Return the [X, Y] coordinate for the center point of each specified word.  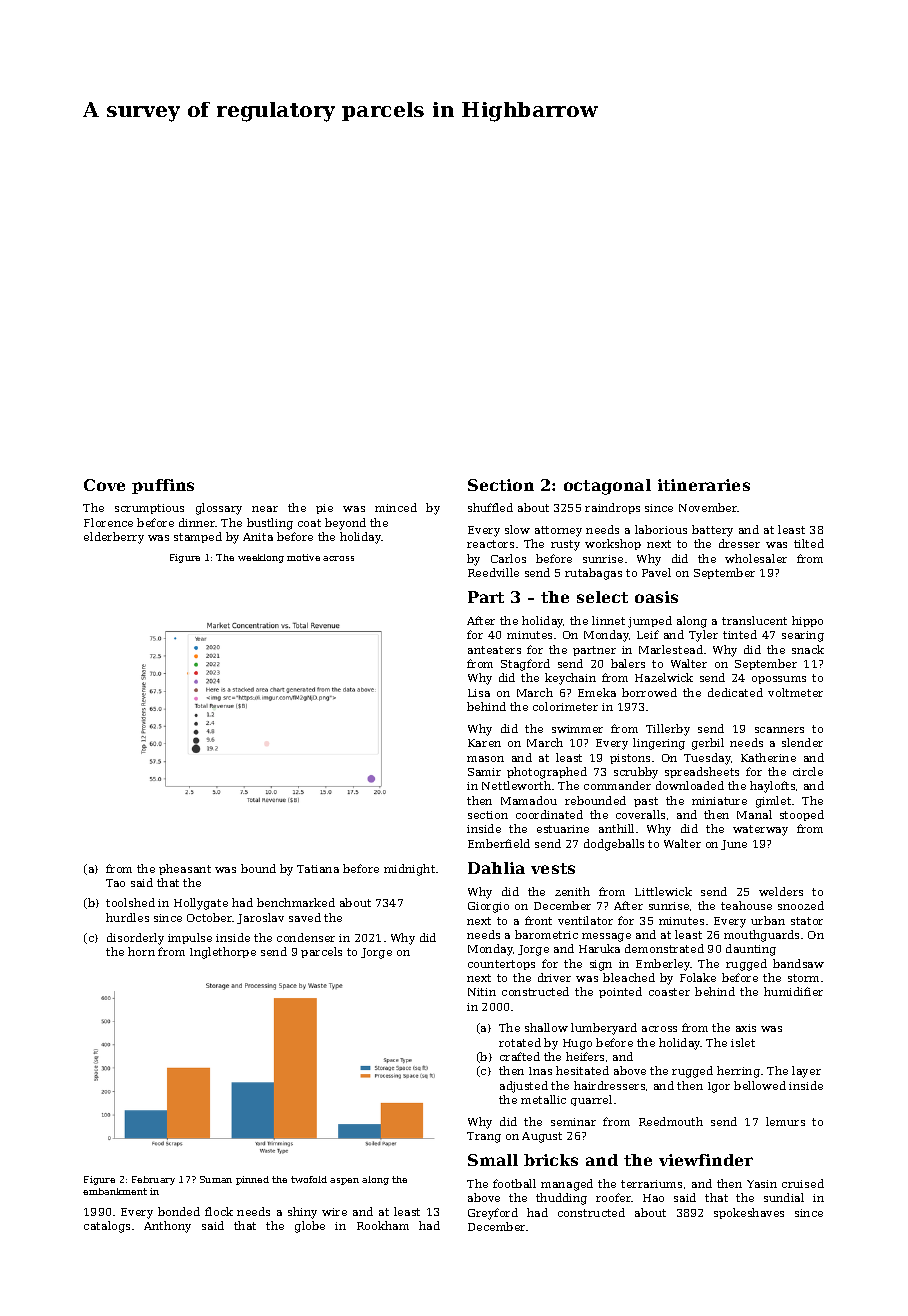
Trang [484, 1137]
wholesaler [756, 558]
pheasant [185, 869]
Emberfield [499, 843]
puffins [163, 486]
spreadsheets [702, 772]
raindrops [612, 508]
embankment [115, 1191]
